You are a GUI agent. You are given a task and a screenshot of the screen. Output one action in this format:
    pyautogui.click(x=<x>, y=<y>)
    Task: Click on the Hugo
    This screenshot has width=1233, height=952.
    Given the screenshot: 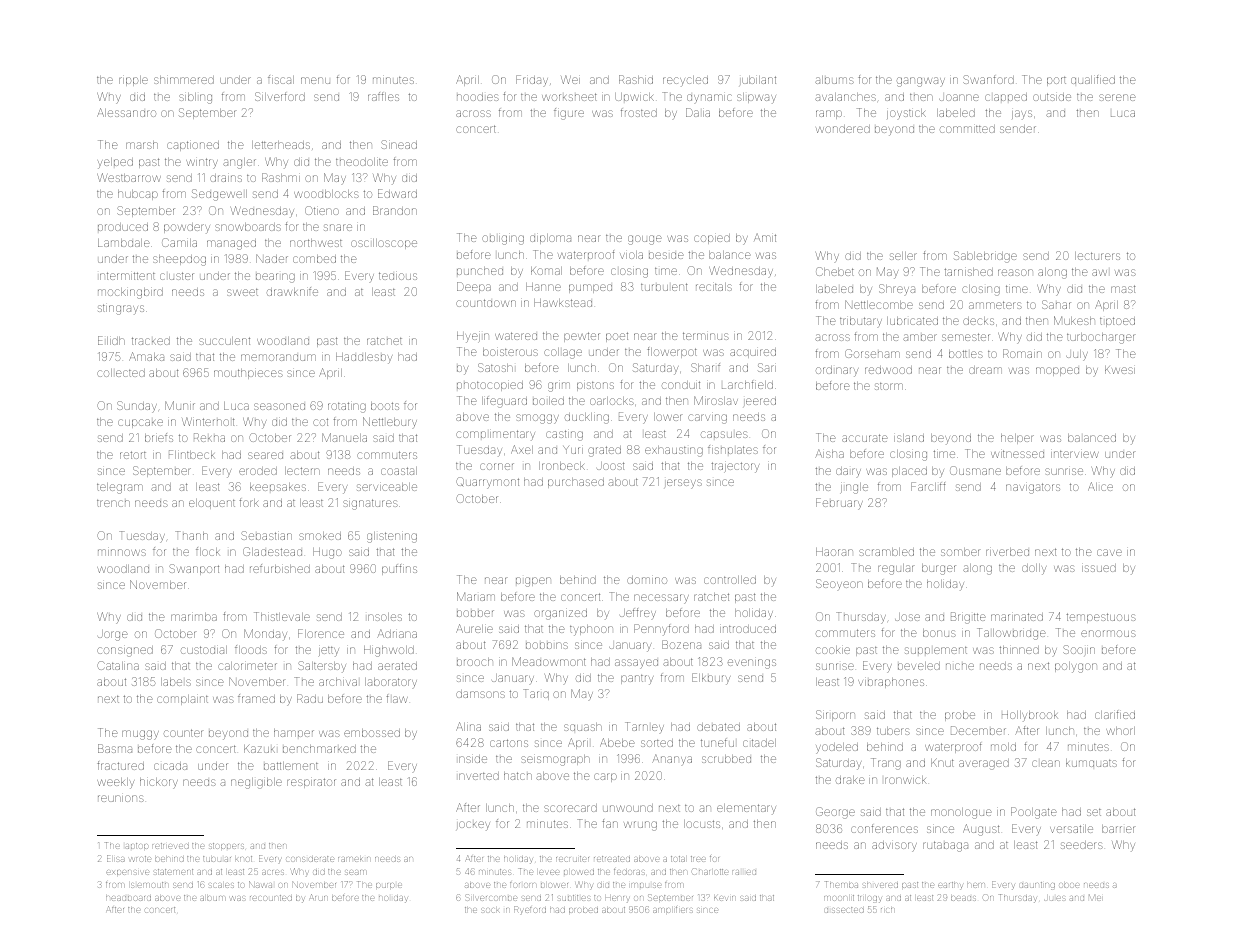 What is the action you would take?
    pyautogui.click(x=327, y=553)
